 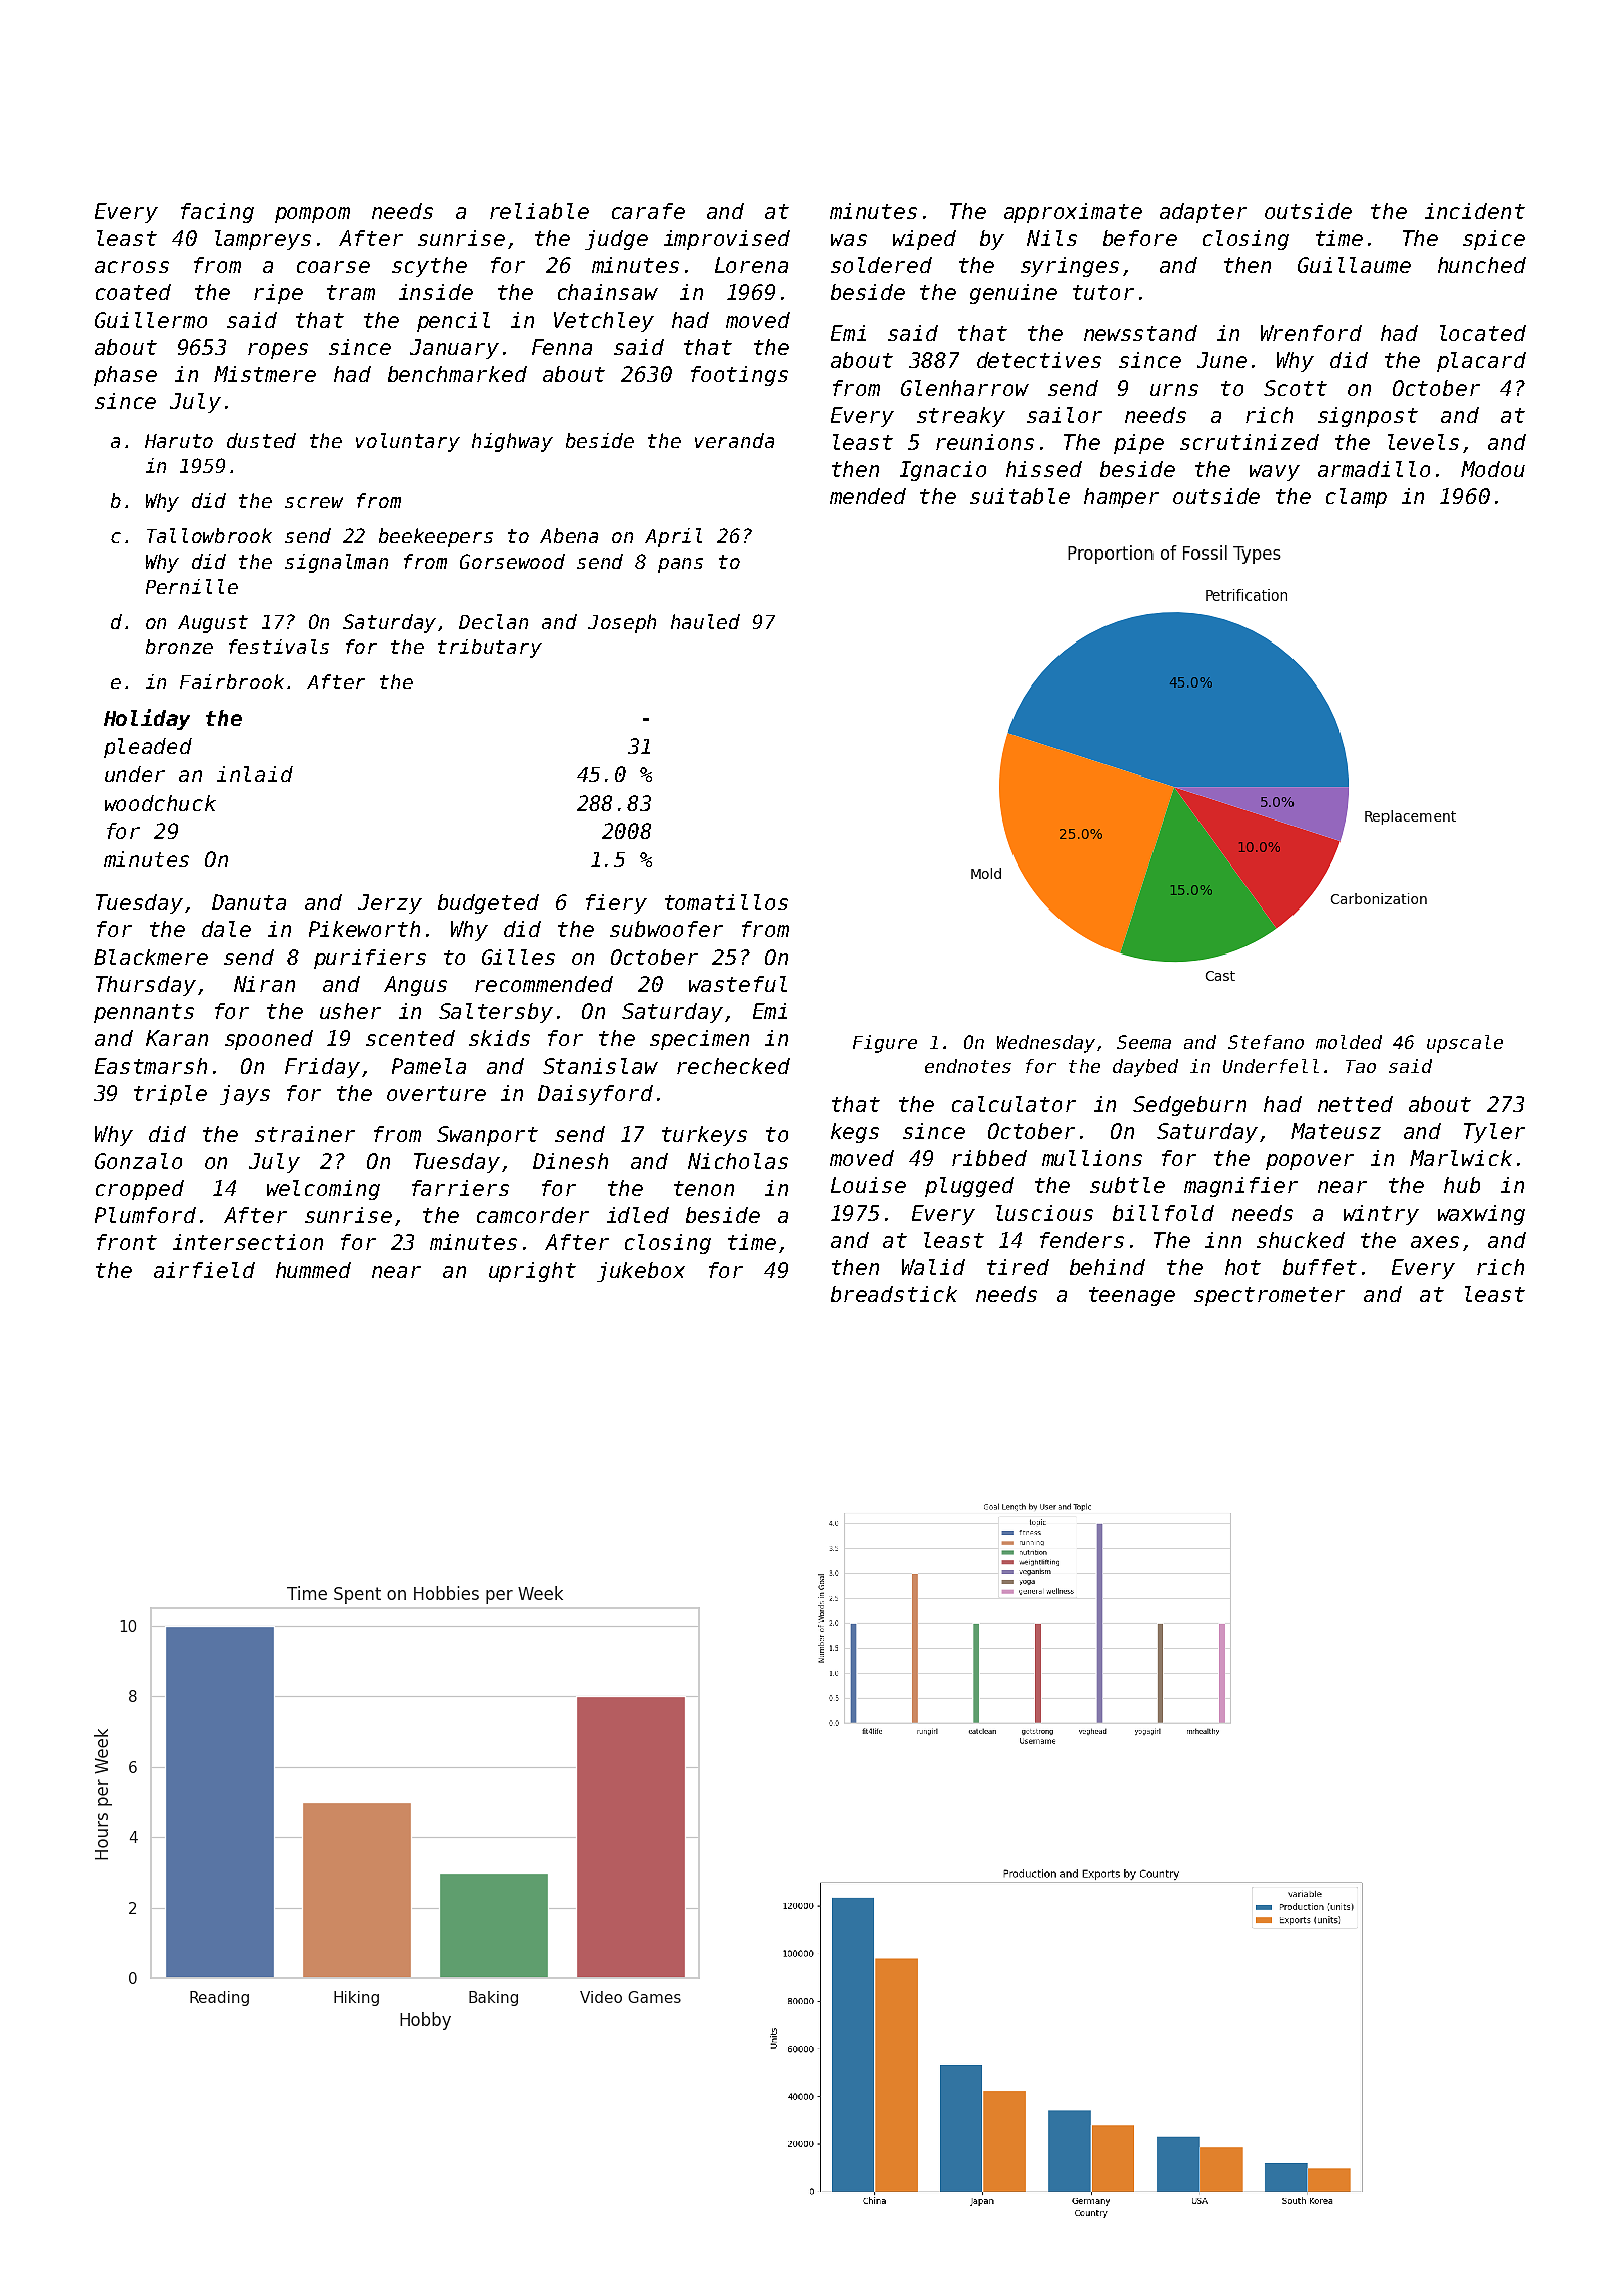 What do you see at coordinates (305, 1134) in the document?
I see `strainer` at bounding box center [305, 1134].
